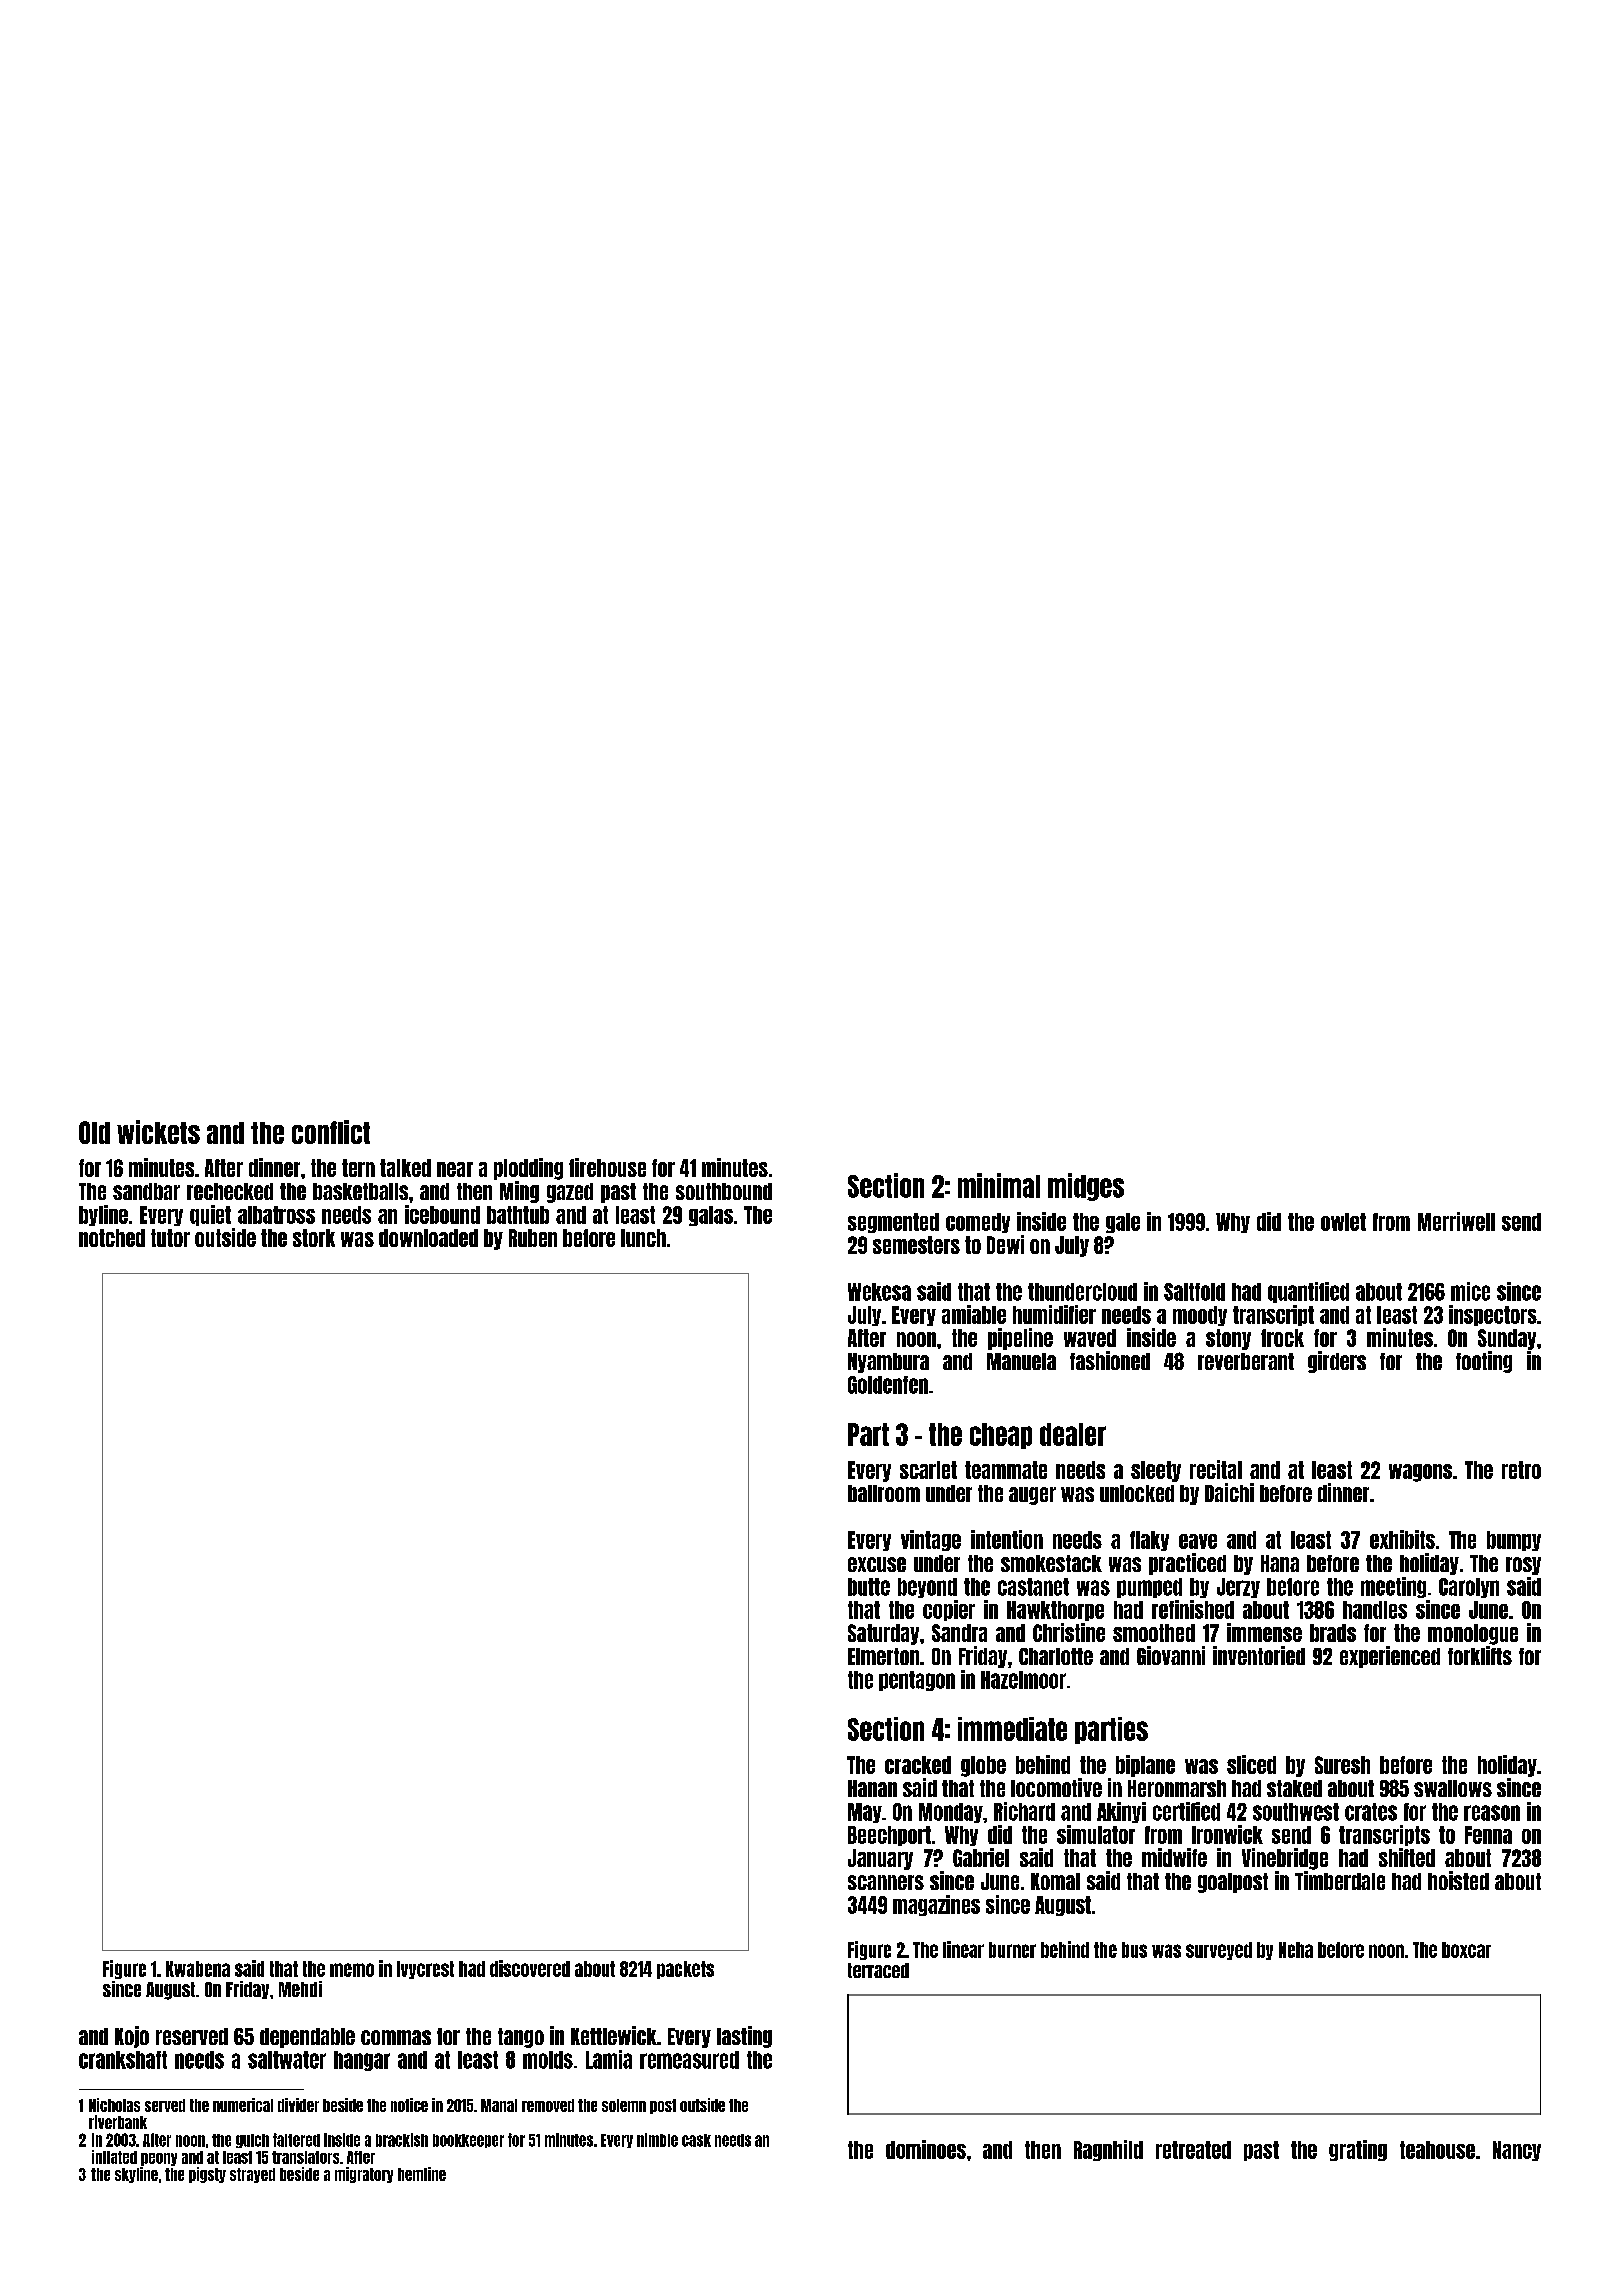  I want to click on swallows, so click(1453, 1788).
